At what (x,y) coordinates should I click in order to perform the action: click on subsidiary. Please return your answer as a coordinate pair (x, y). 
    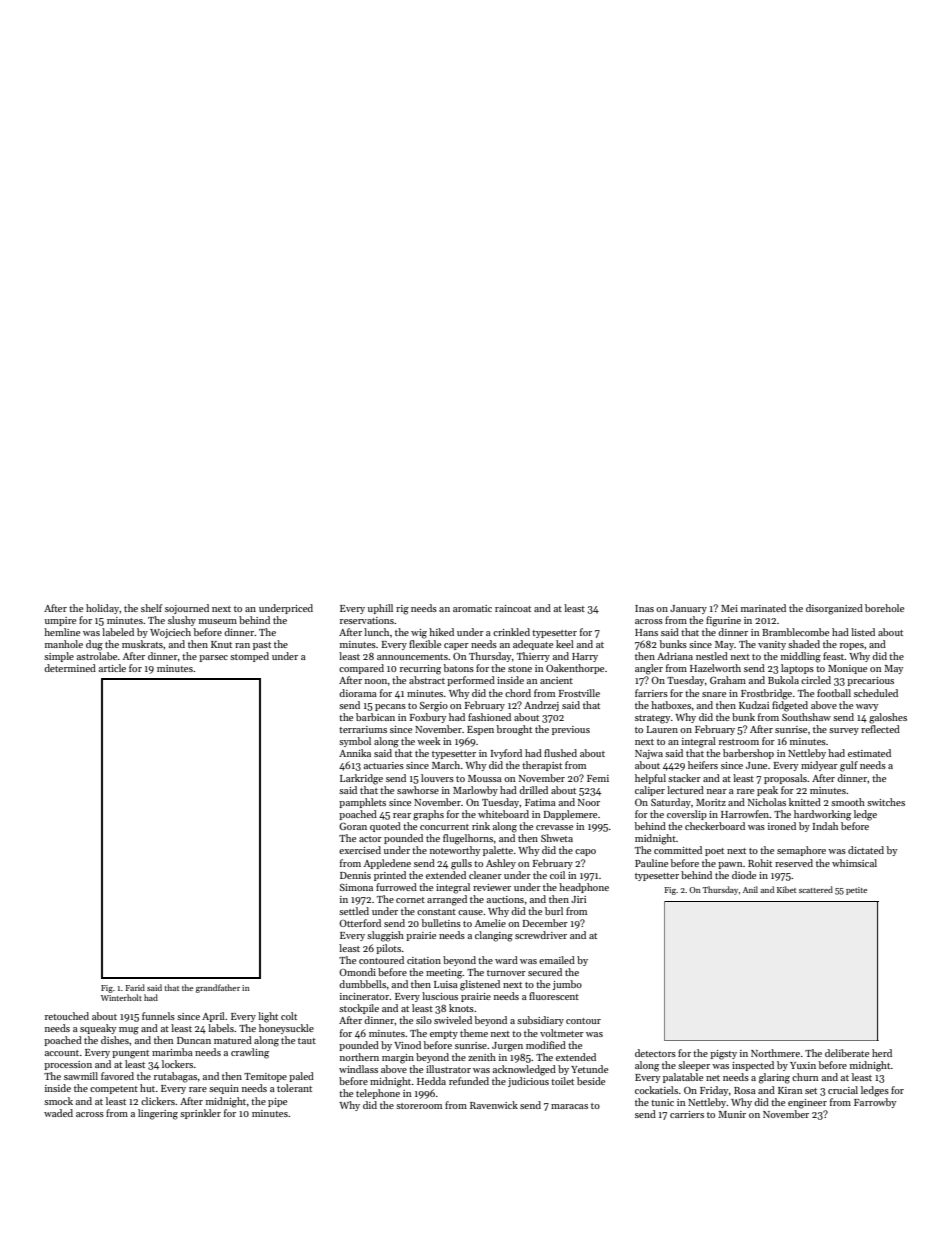
    Looking at the image, I should click on (540, 1021).
